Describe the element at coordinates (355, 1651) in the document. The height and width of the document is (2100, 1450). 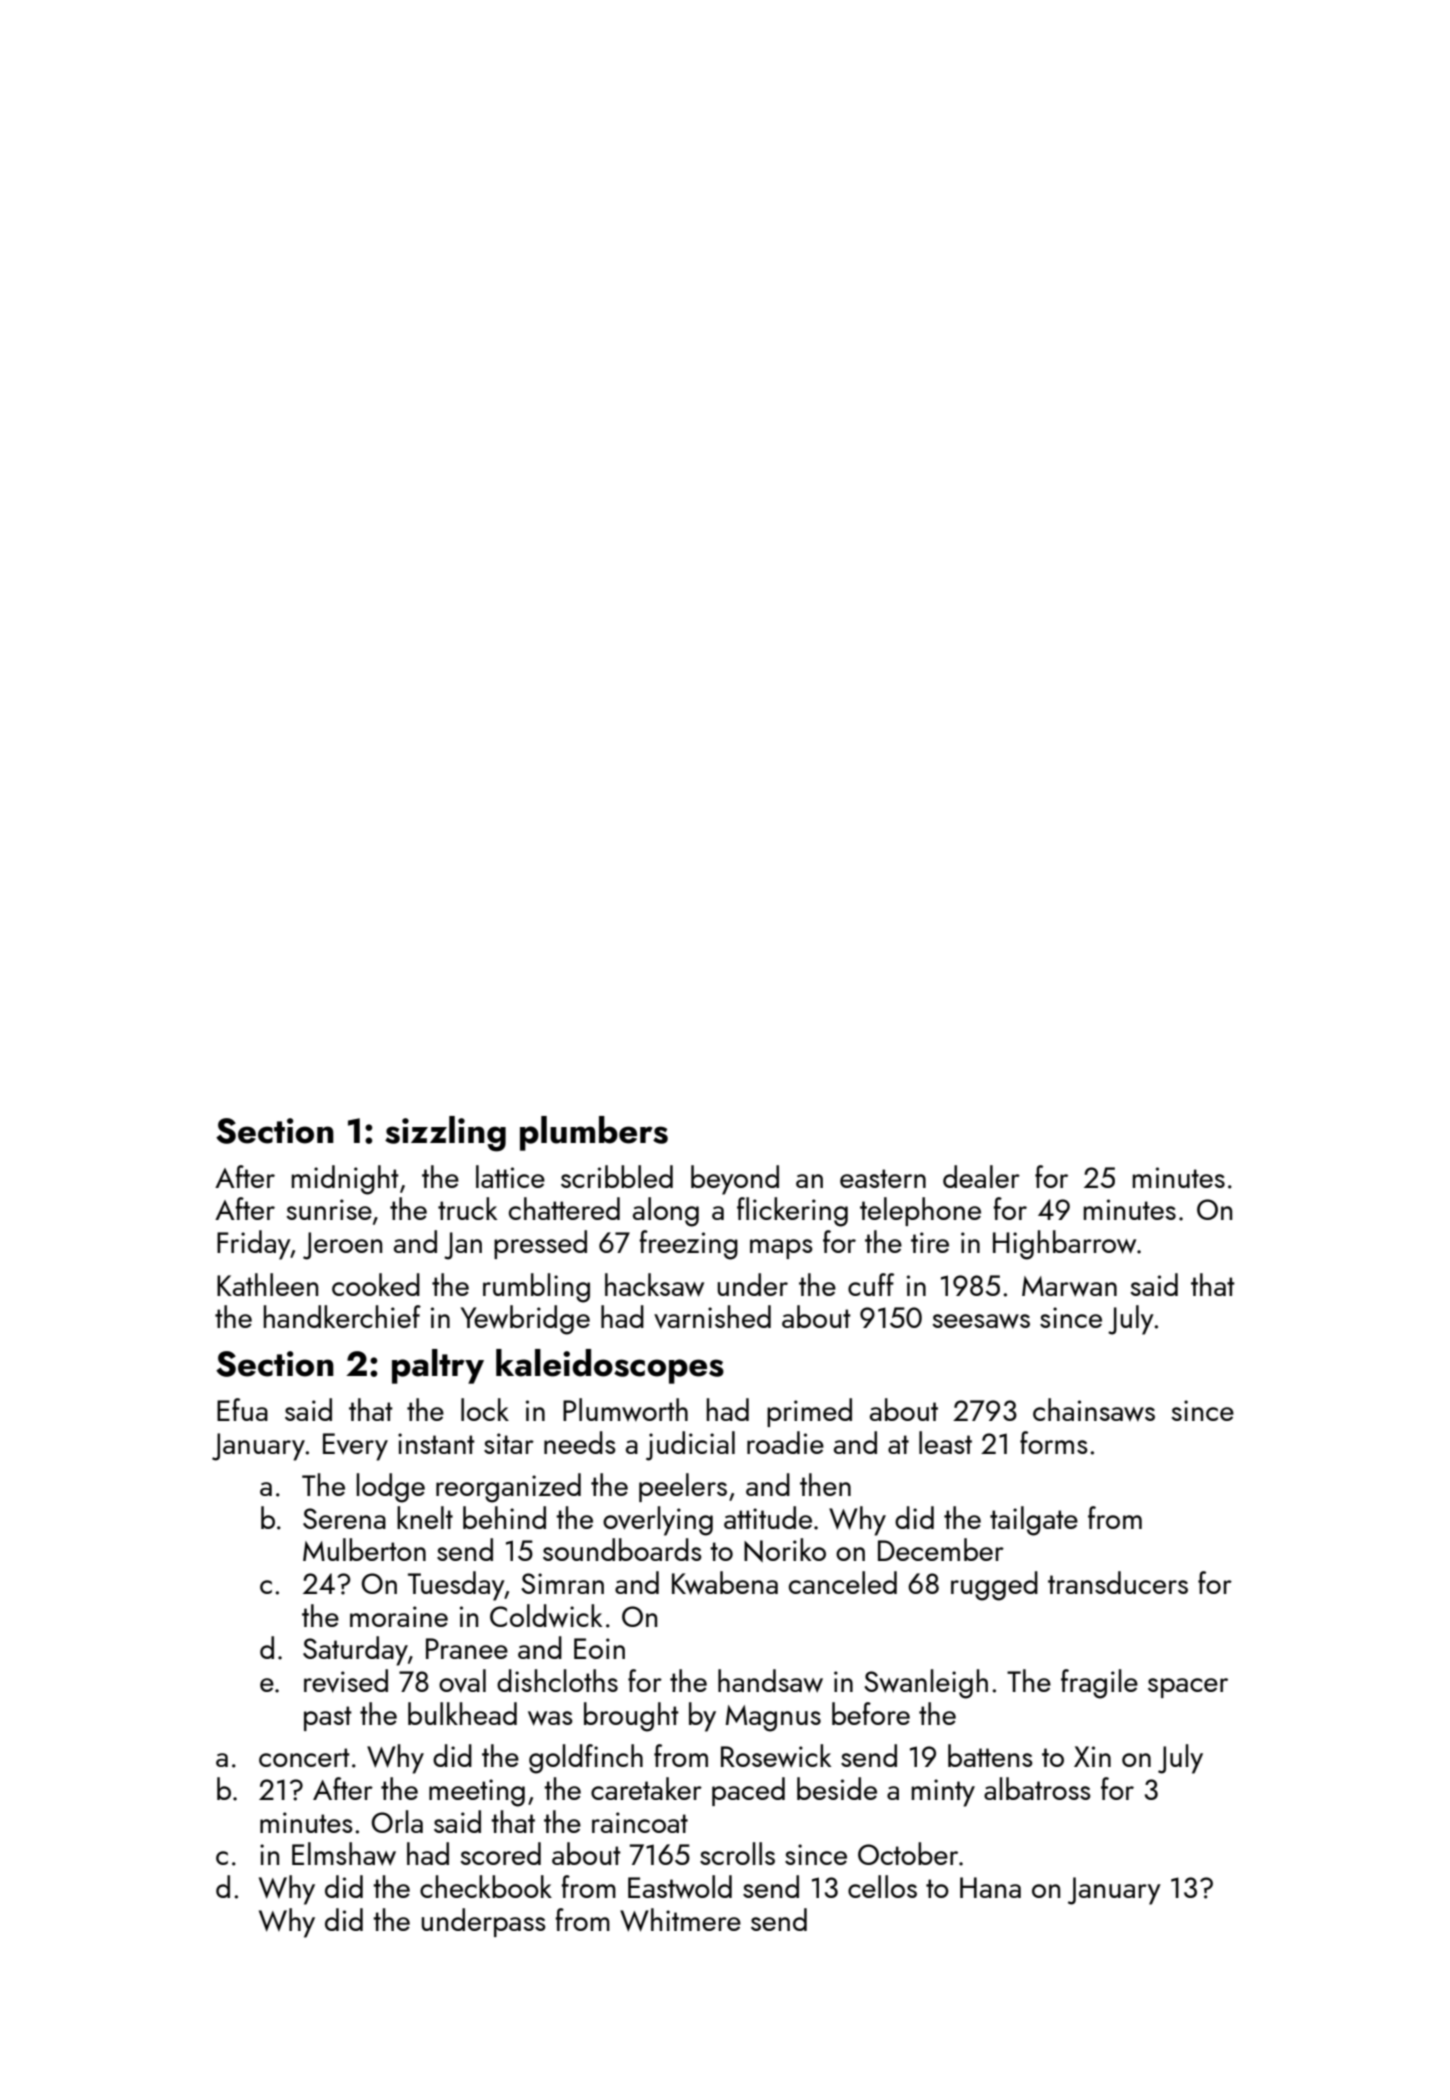
I see `Saturday` at that location.
